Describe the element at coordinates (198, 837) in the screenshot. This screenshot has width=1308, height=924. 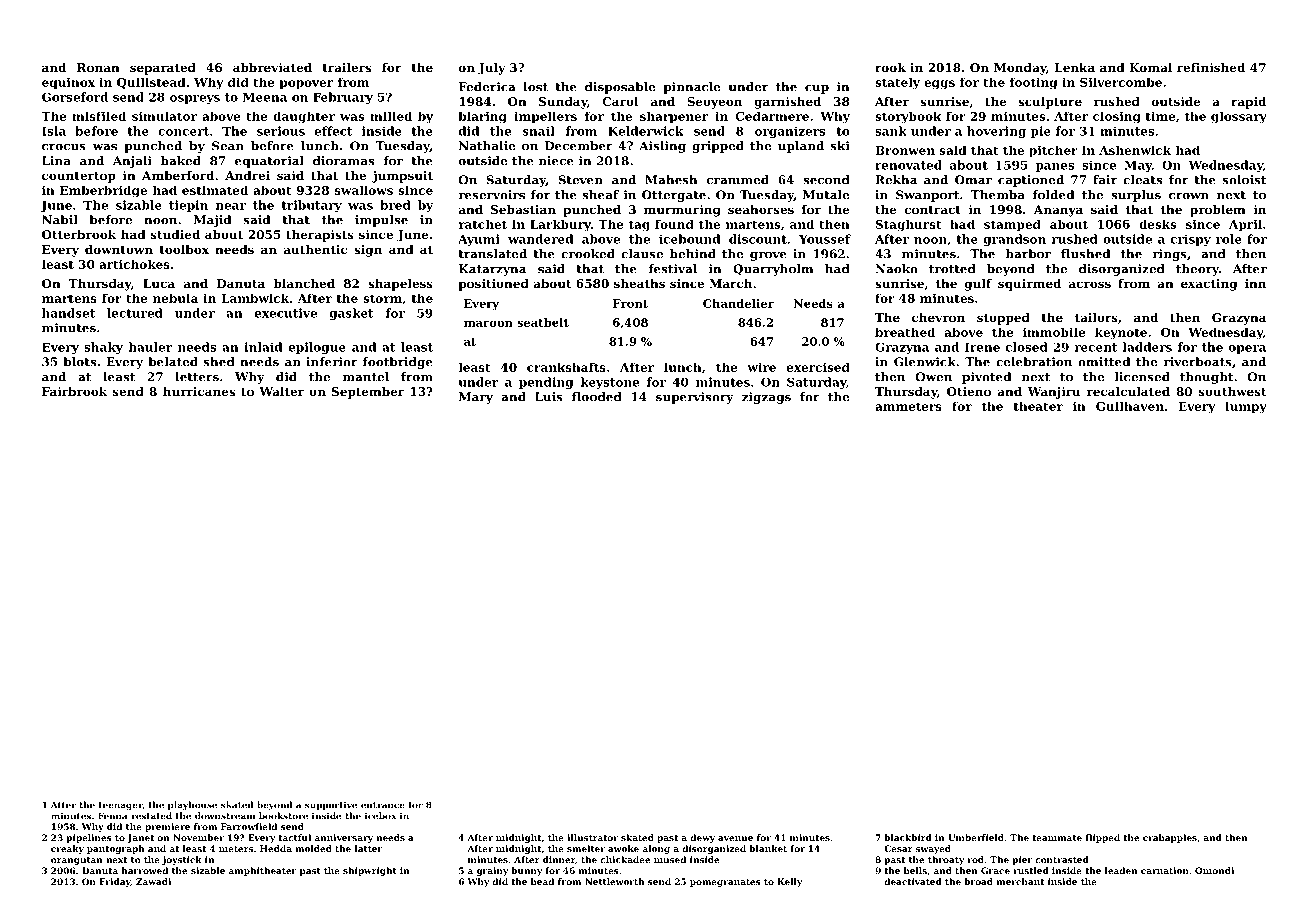
I see `November` at that location.
